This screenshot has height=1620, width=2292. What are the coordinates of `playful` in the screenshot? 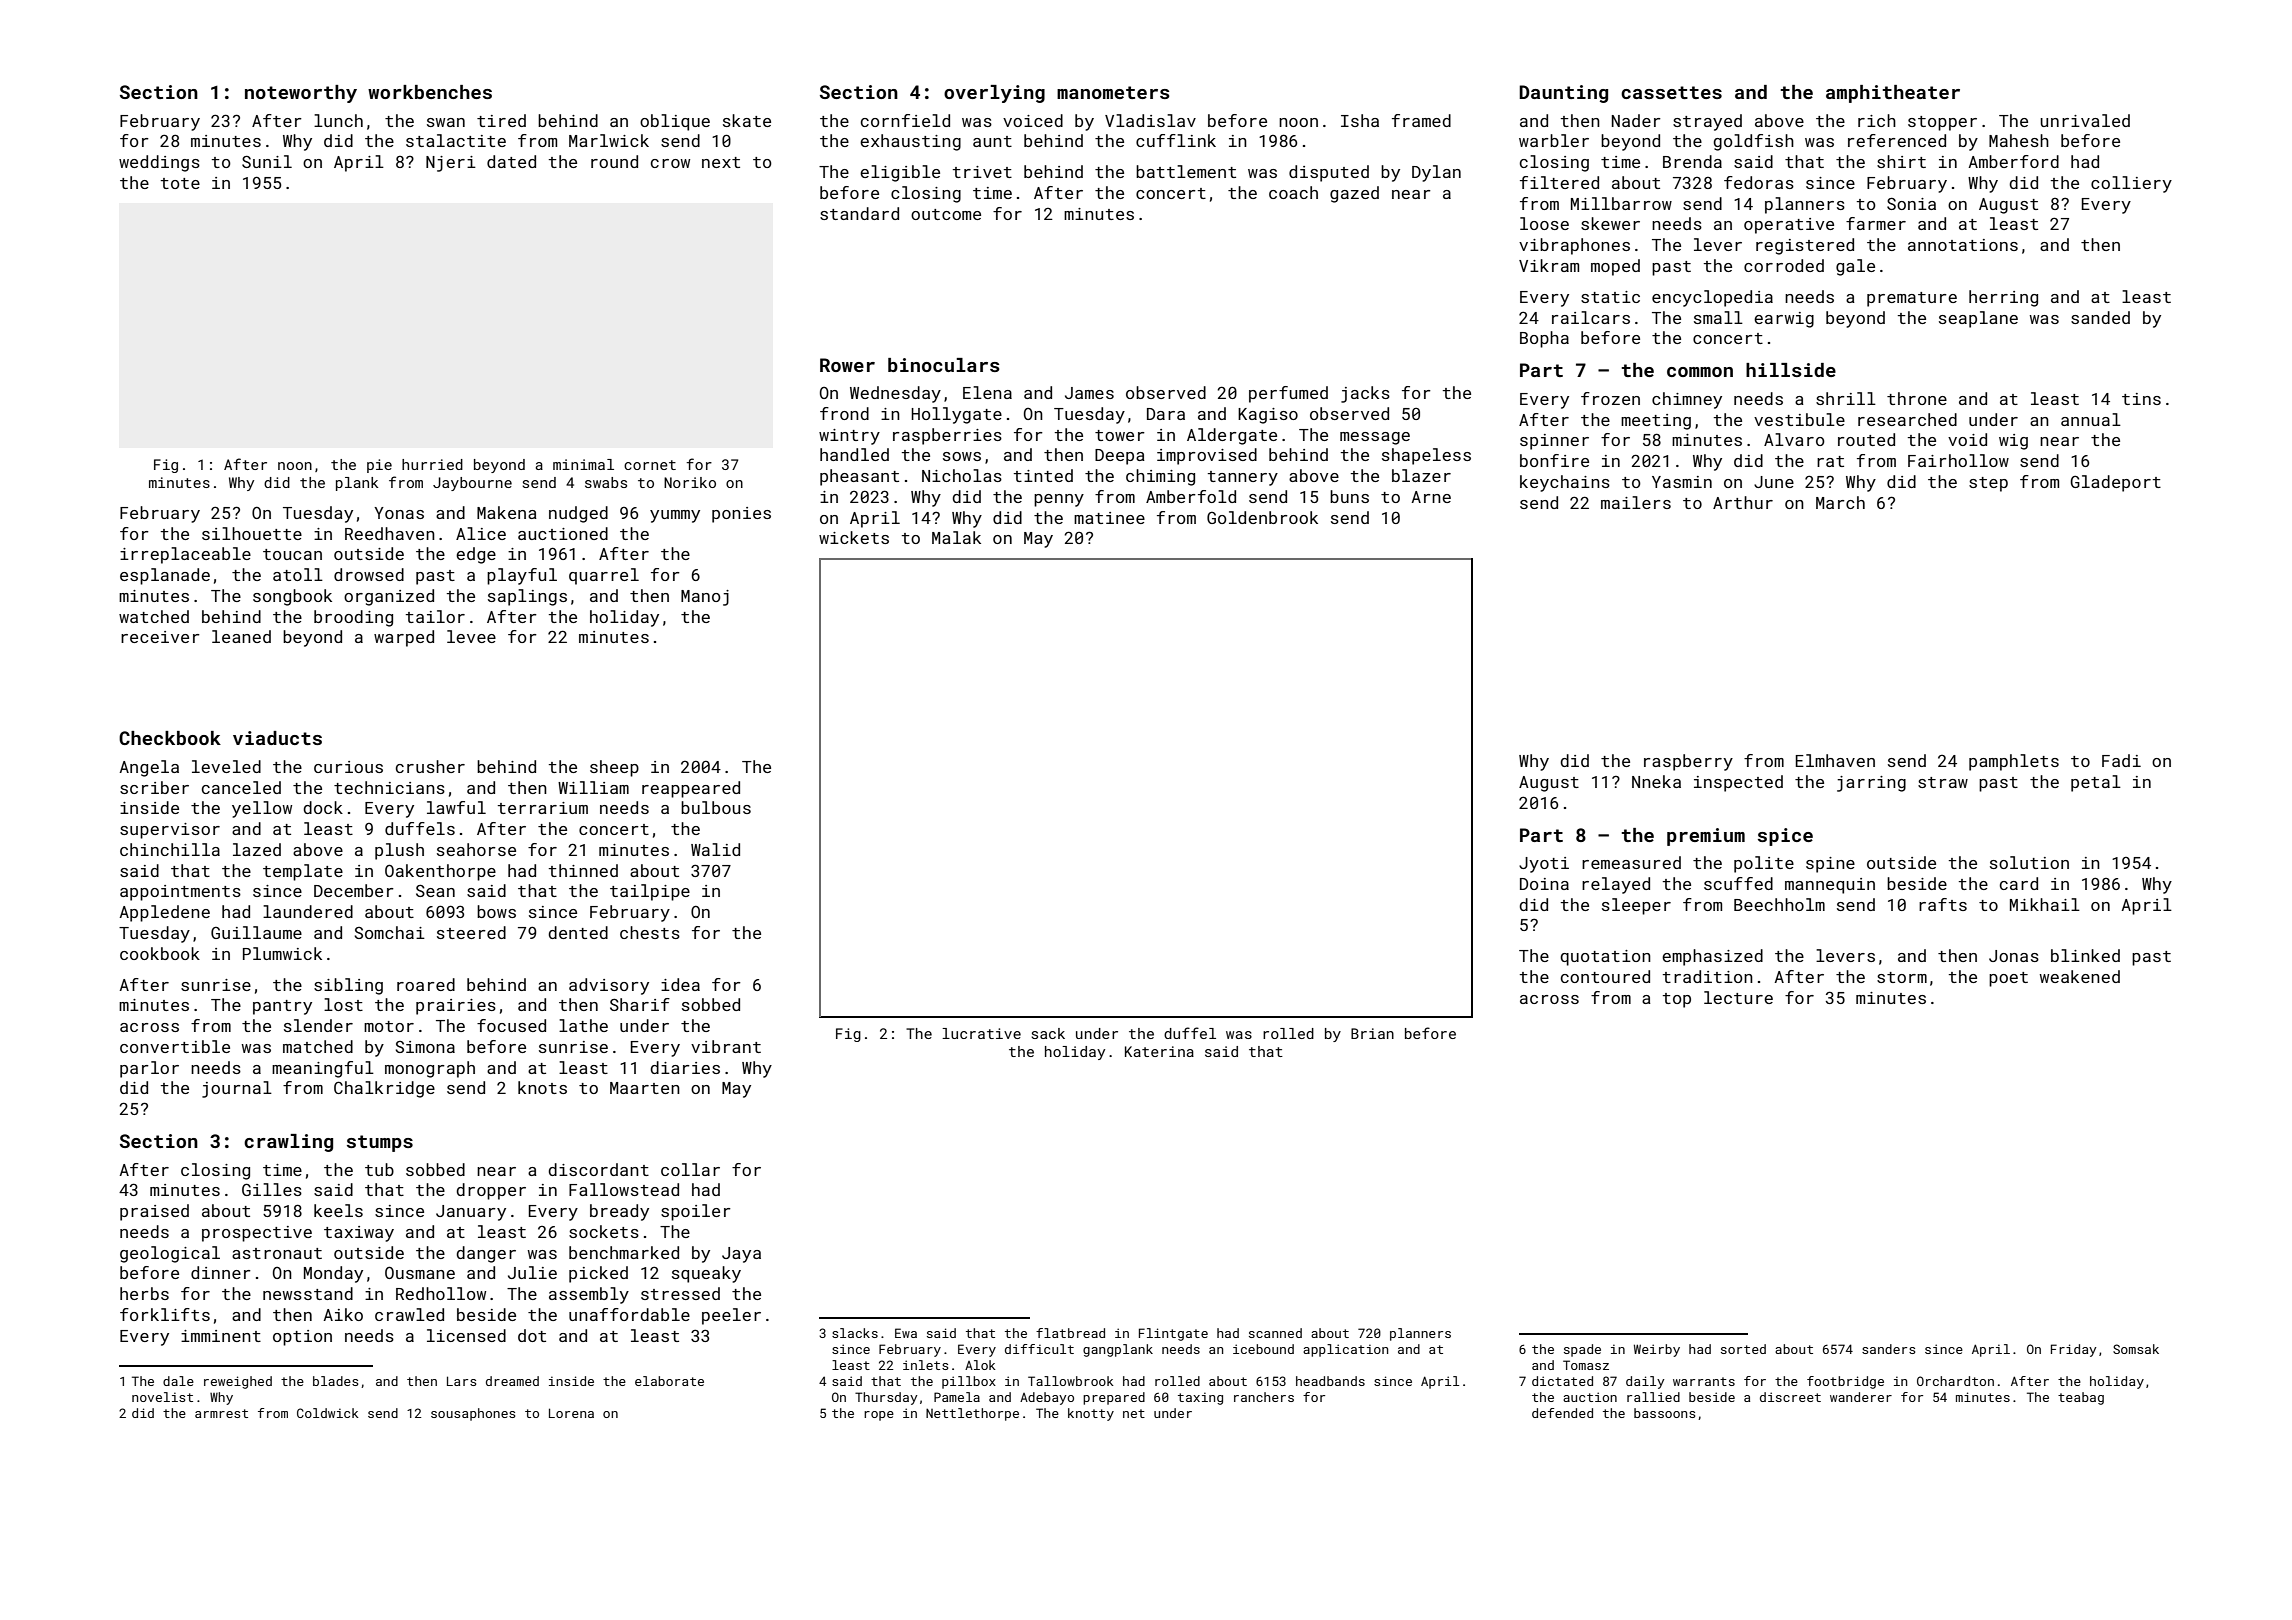 It's located at (522, 576).
